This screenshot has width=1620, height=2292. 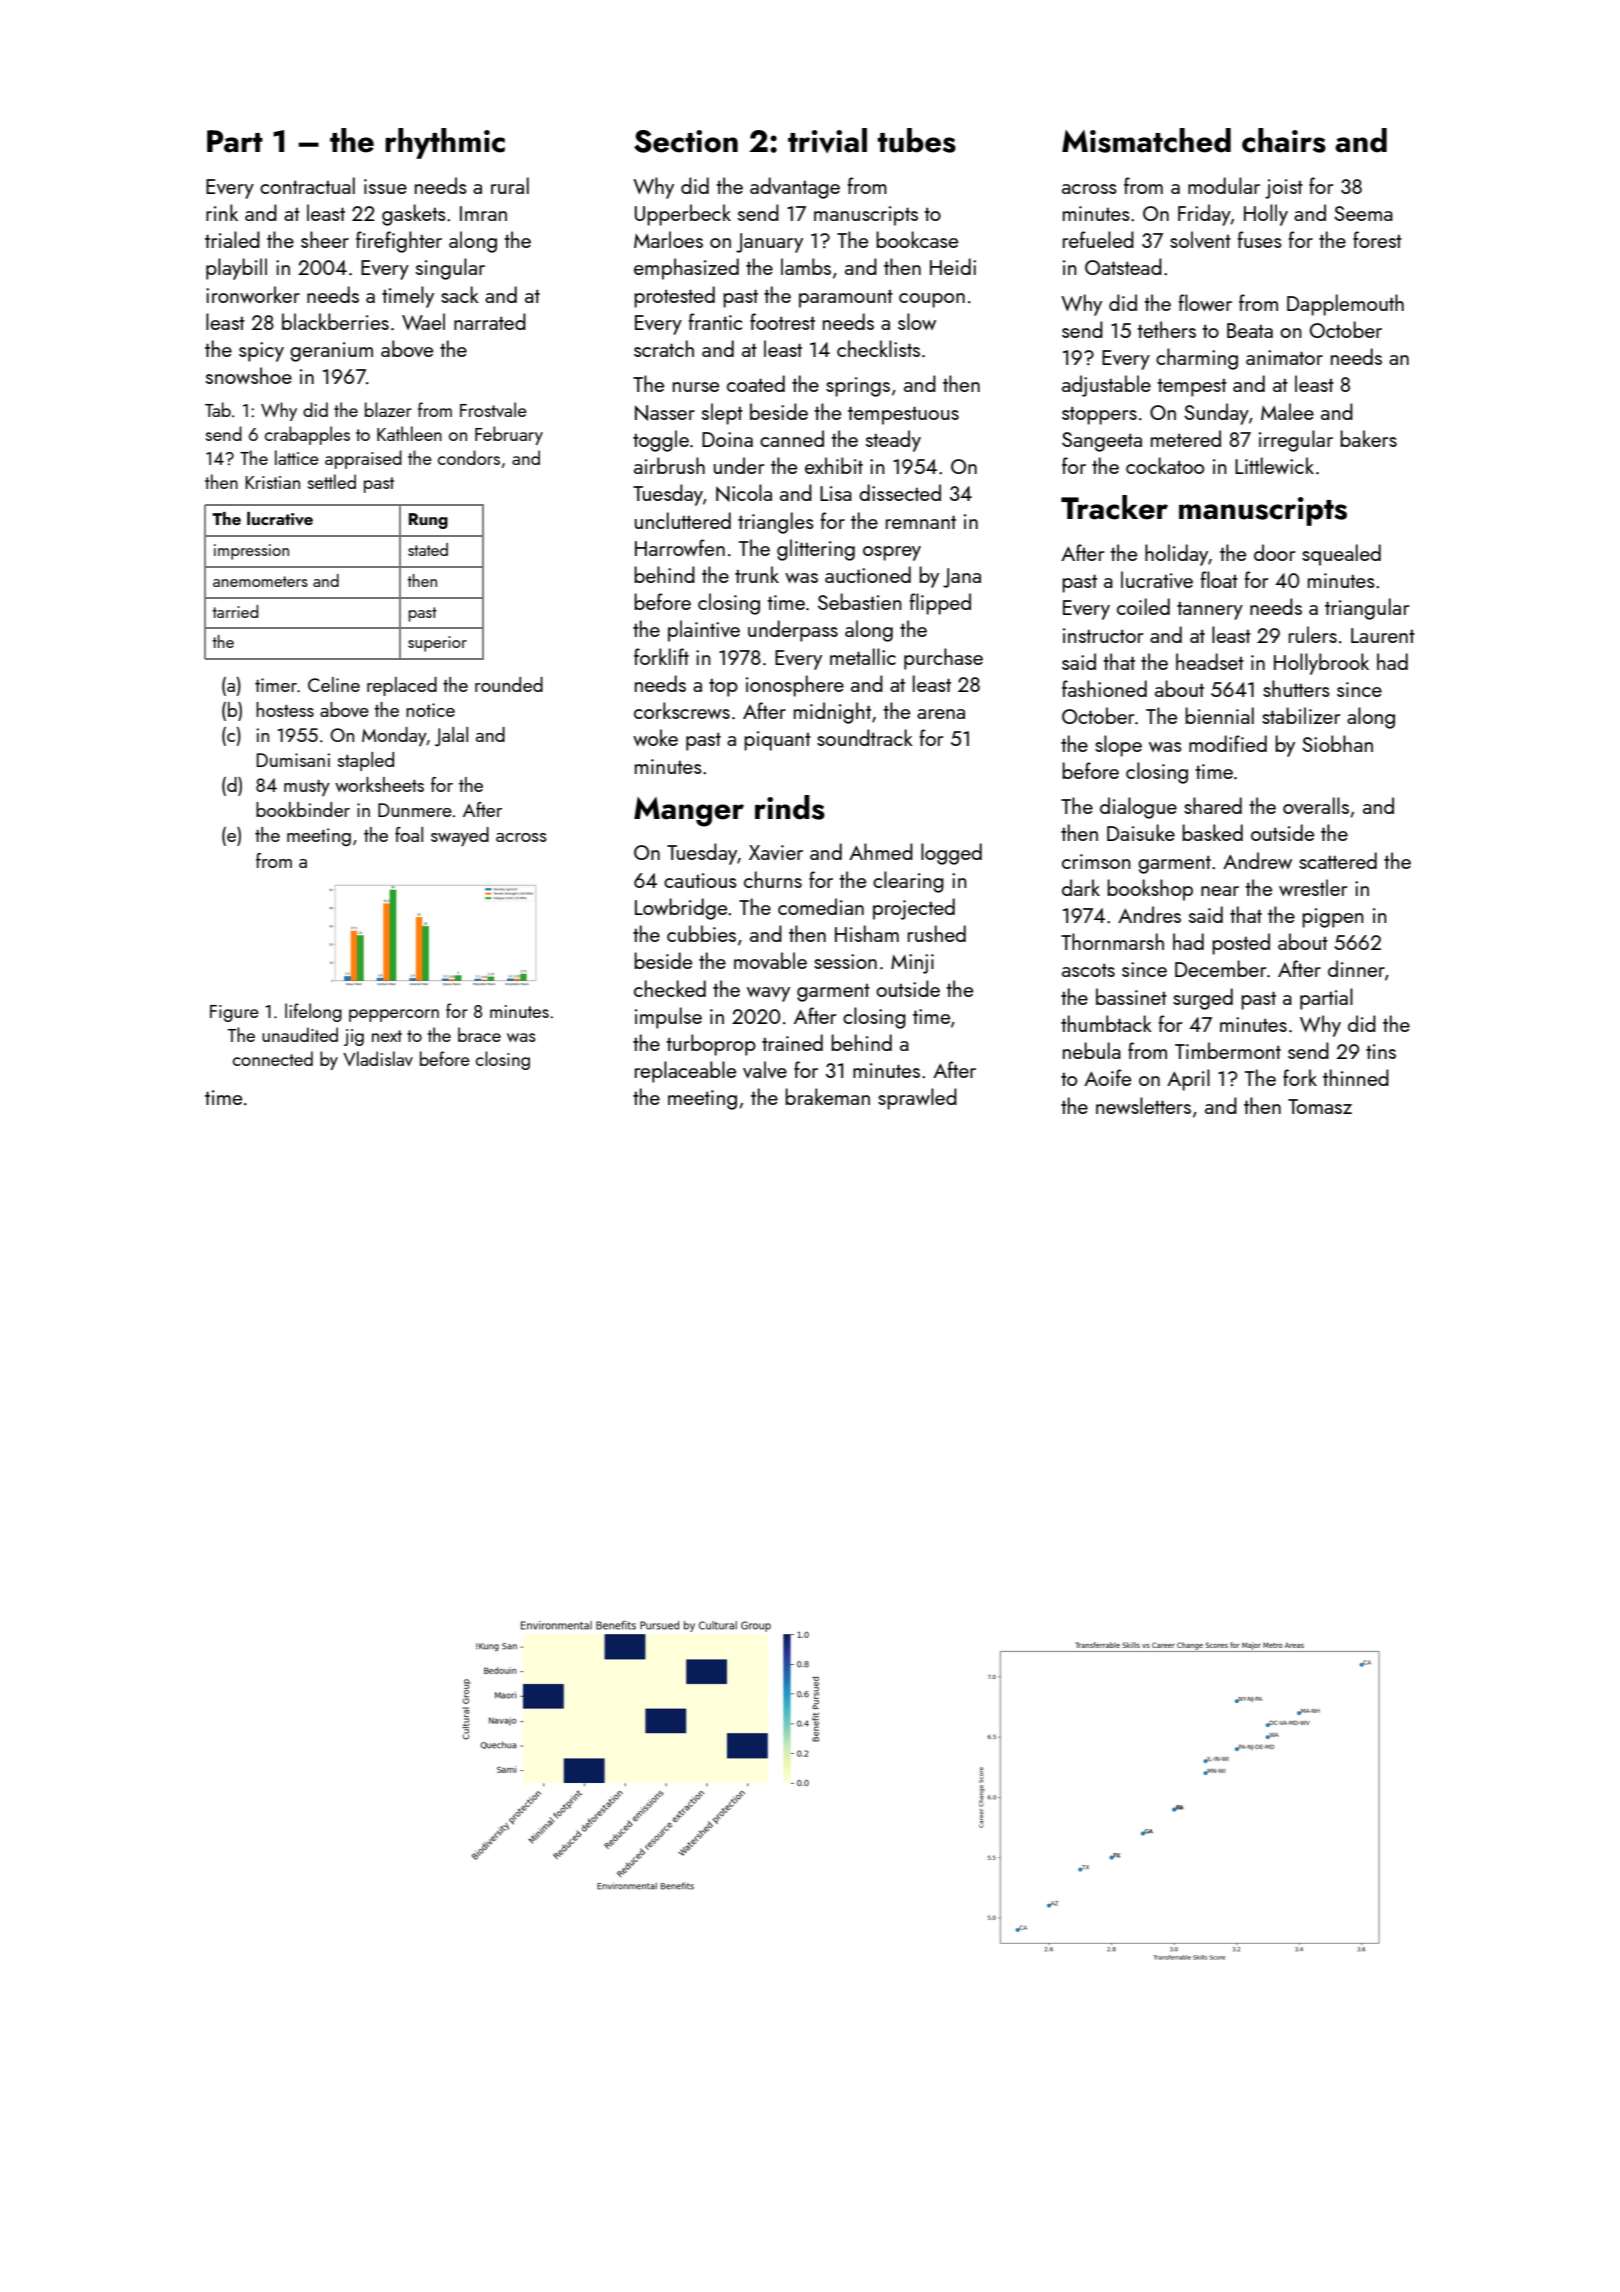 I want to click on trained, so click(x=792, y=1042).
